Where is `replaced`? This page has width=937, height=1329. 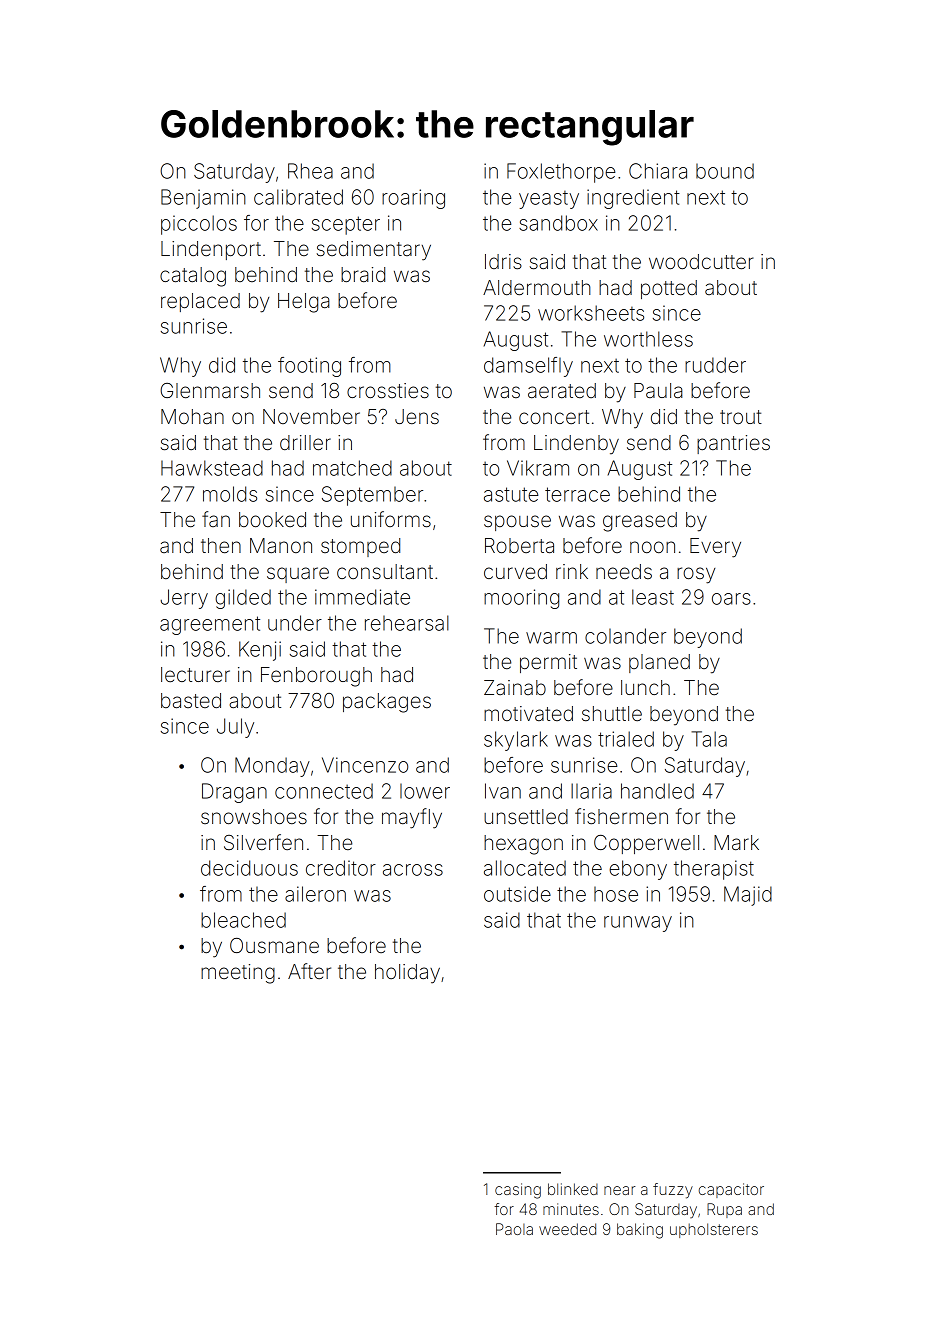
replaced is located at coordinates (200, 302).
